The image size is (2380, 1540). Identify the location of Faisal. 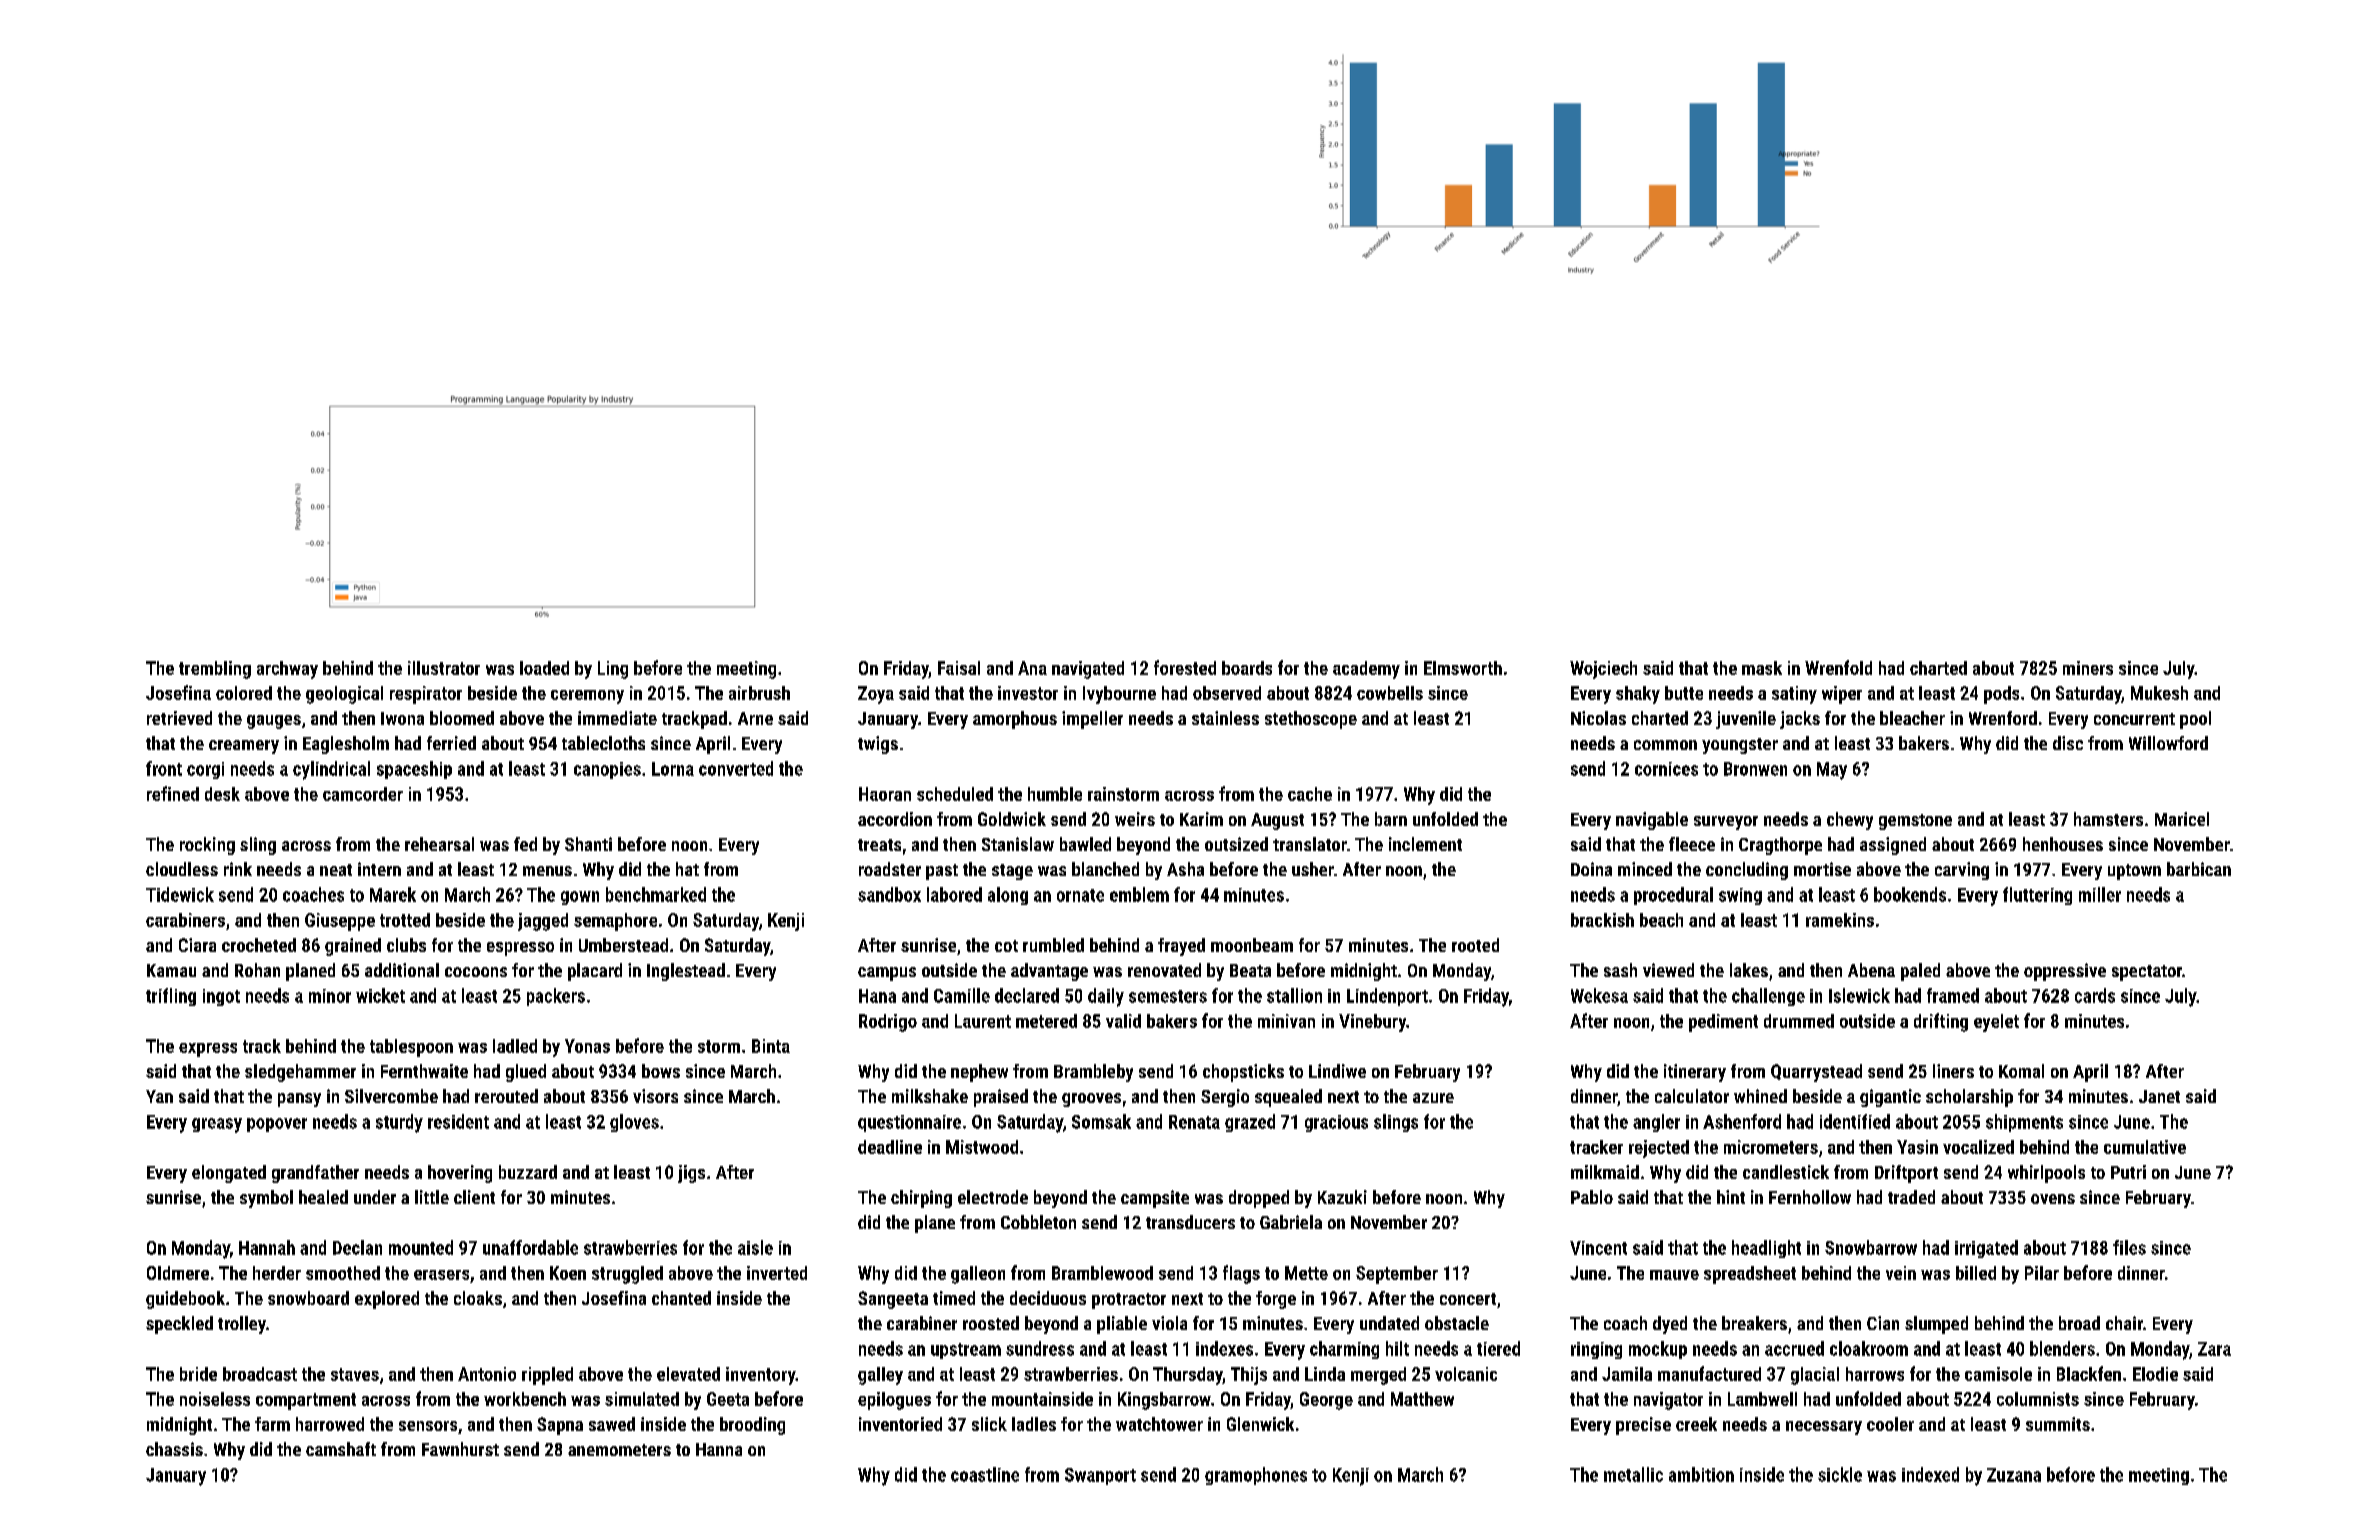
(959, 668).
